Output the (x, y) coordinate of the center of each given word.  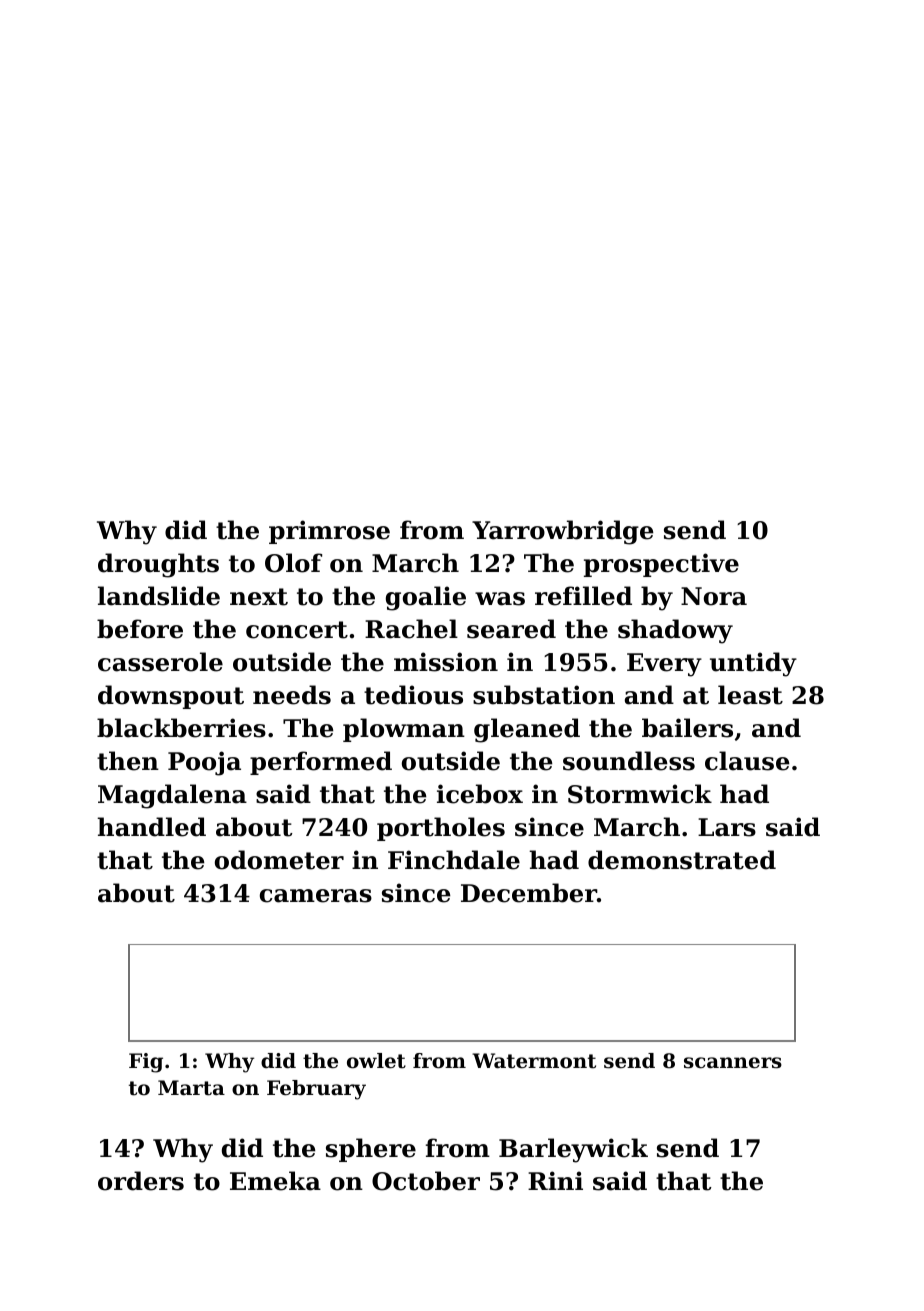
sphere (371, 1150)
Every (664, 665)
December (529, 893)
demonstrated (682, 860)
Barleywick (573, 1150)
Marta (191, 1088)
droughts (158, 565)
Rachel (411, 629)
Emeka (275, 1181)
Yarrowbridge (563, 532)
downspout (171, 697)
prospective (661, 565)
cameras (316, 896)
